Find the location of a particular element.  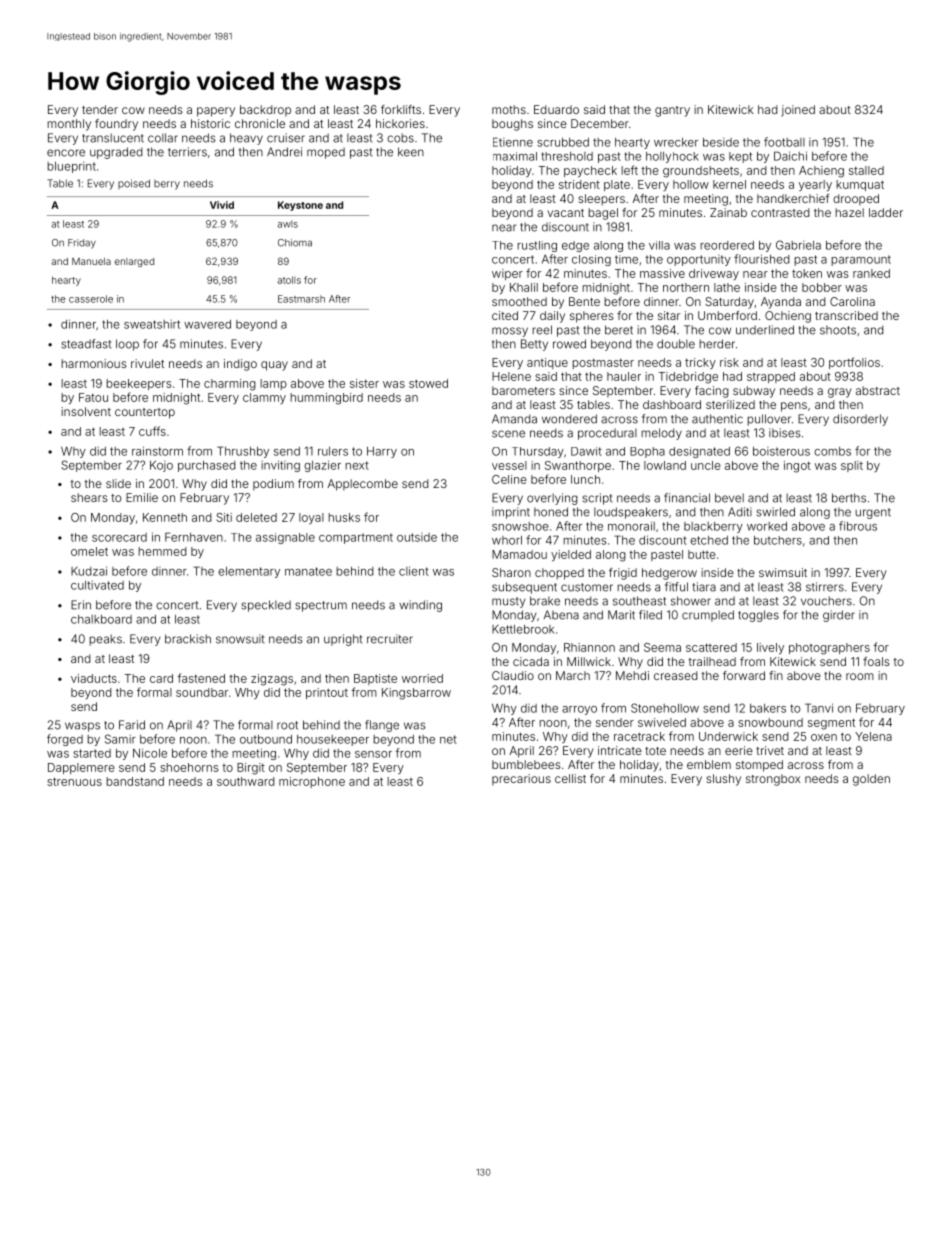

risk is located at coordinates (729, 362).
